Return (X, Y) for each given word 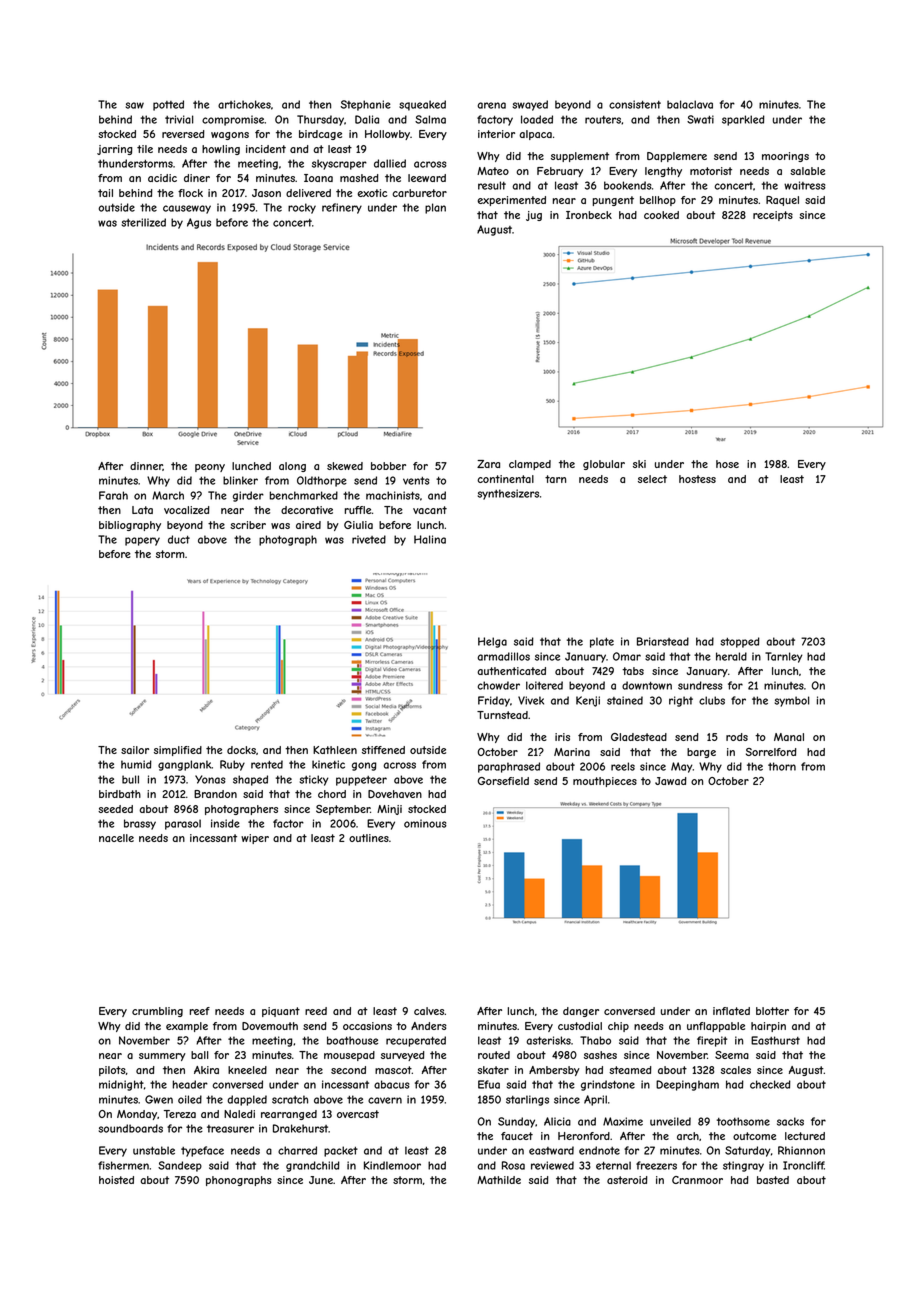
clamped (530, 465)
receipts (773, 216)
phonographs (239, 1181)
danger (581, 1012)
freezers (656, 1165)
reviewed (552, 1165)
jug (534, 216)
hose (727, 464)
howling (221, 150)
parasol (183, 824)
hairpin (768, 1027)
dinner (146, 466)
